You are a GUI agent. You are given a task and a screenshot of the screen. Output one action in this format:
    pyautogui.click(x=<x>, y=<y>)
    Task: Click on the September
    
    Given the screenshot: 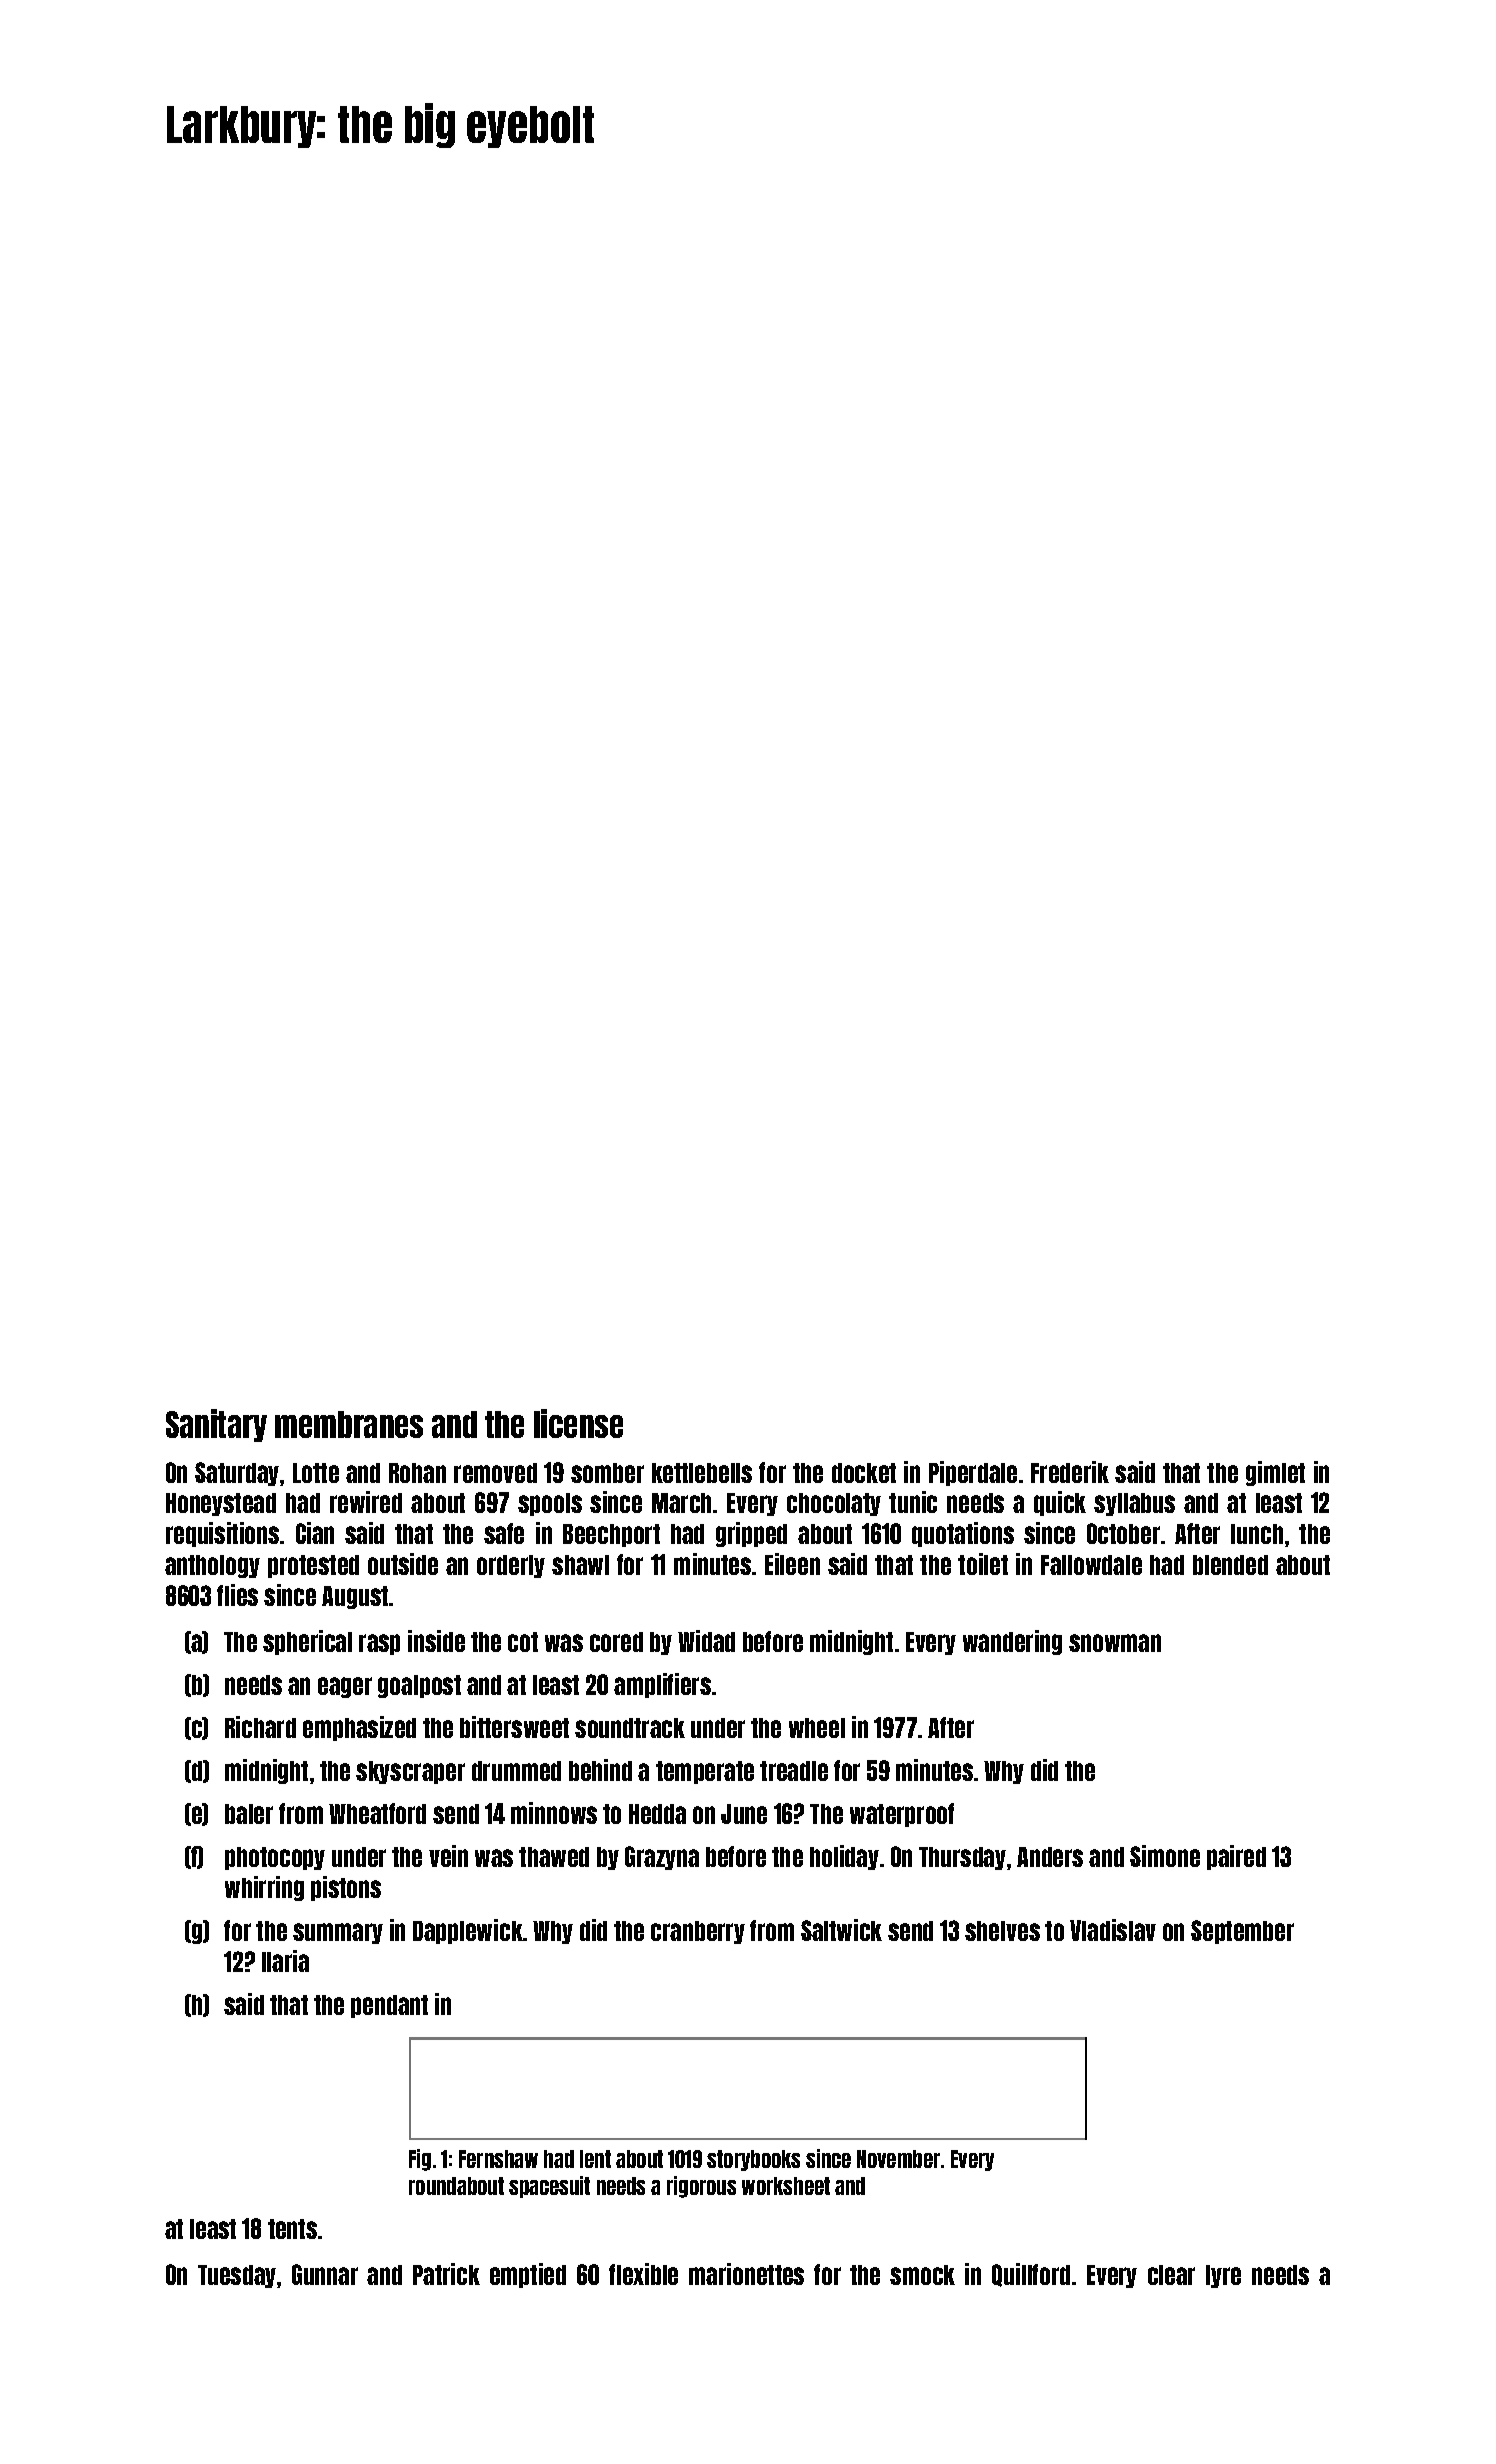 What is the action you would take?
    pyautogui.click(x=1242, y=1932)
